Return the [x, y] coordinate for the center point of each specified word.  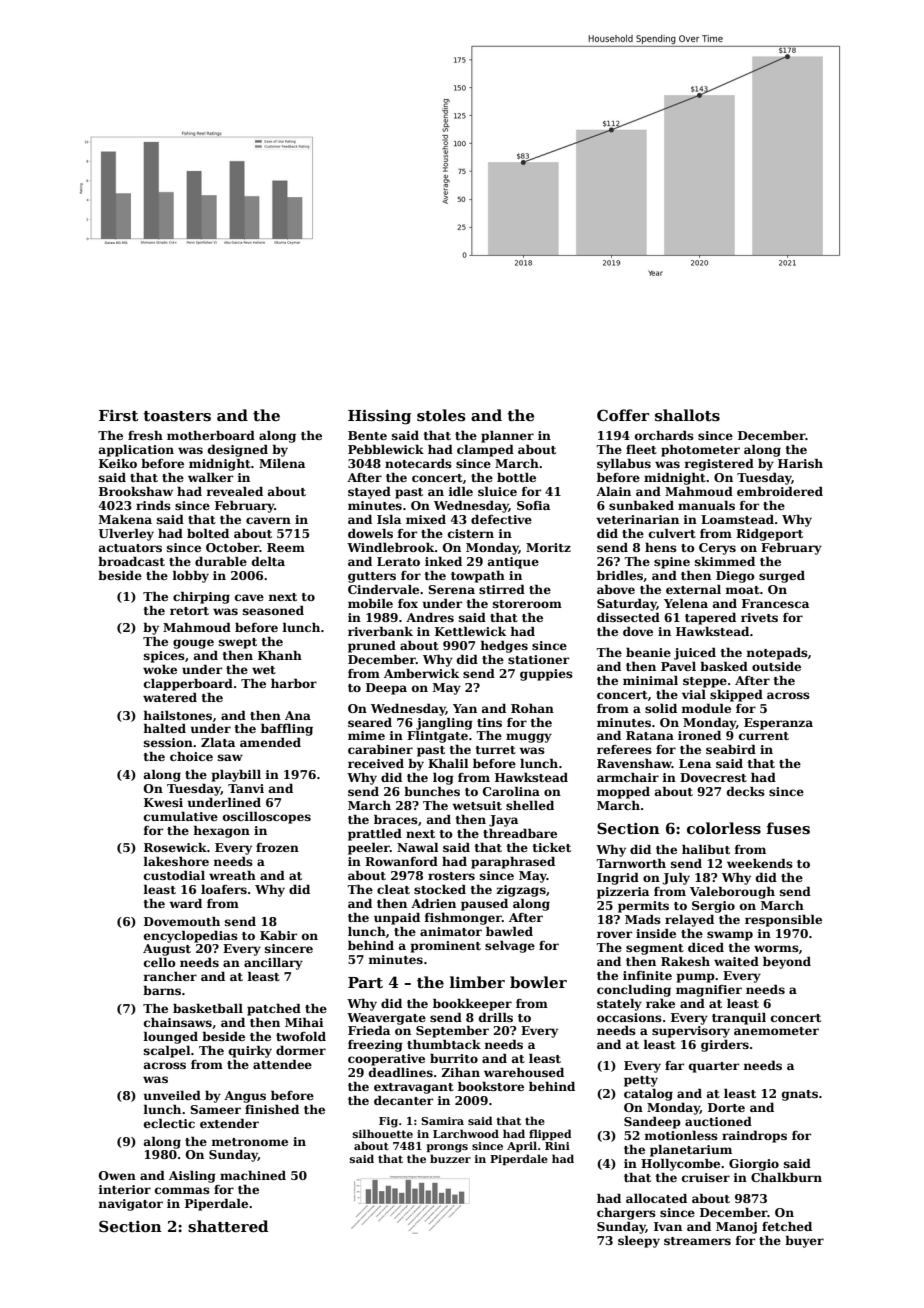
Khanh [280, 655]
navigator [131, 1205]
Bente [367, 435]
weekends [760, 863]
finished [272, 1109]
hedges [504, 646]
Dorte [726, 1107]
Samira [442, 1121]
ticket [552, 847]
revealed [235, 491]
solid [661, 708]
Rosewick [175, 847]
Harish [800, 463]
